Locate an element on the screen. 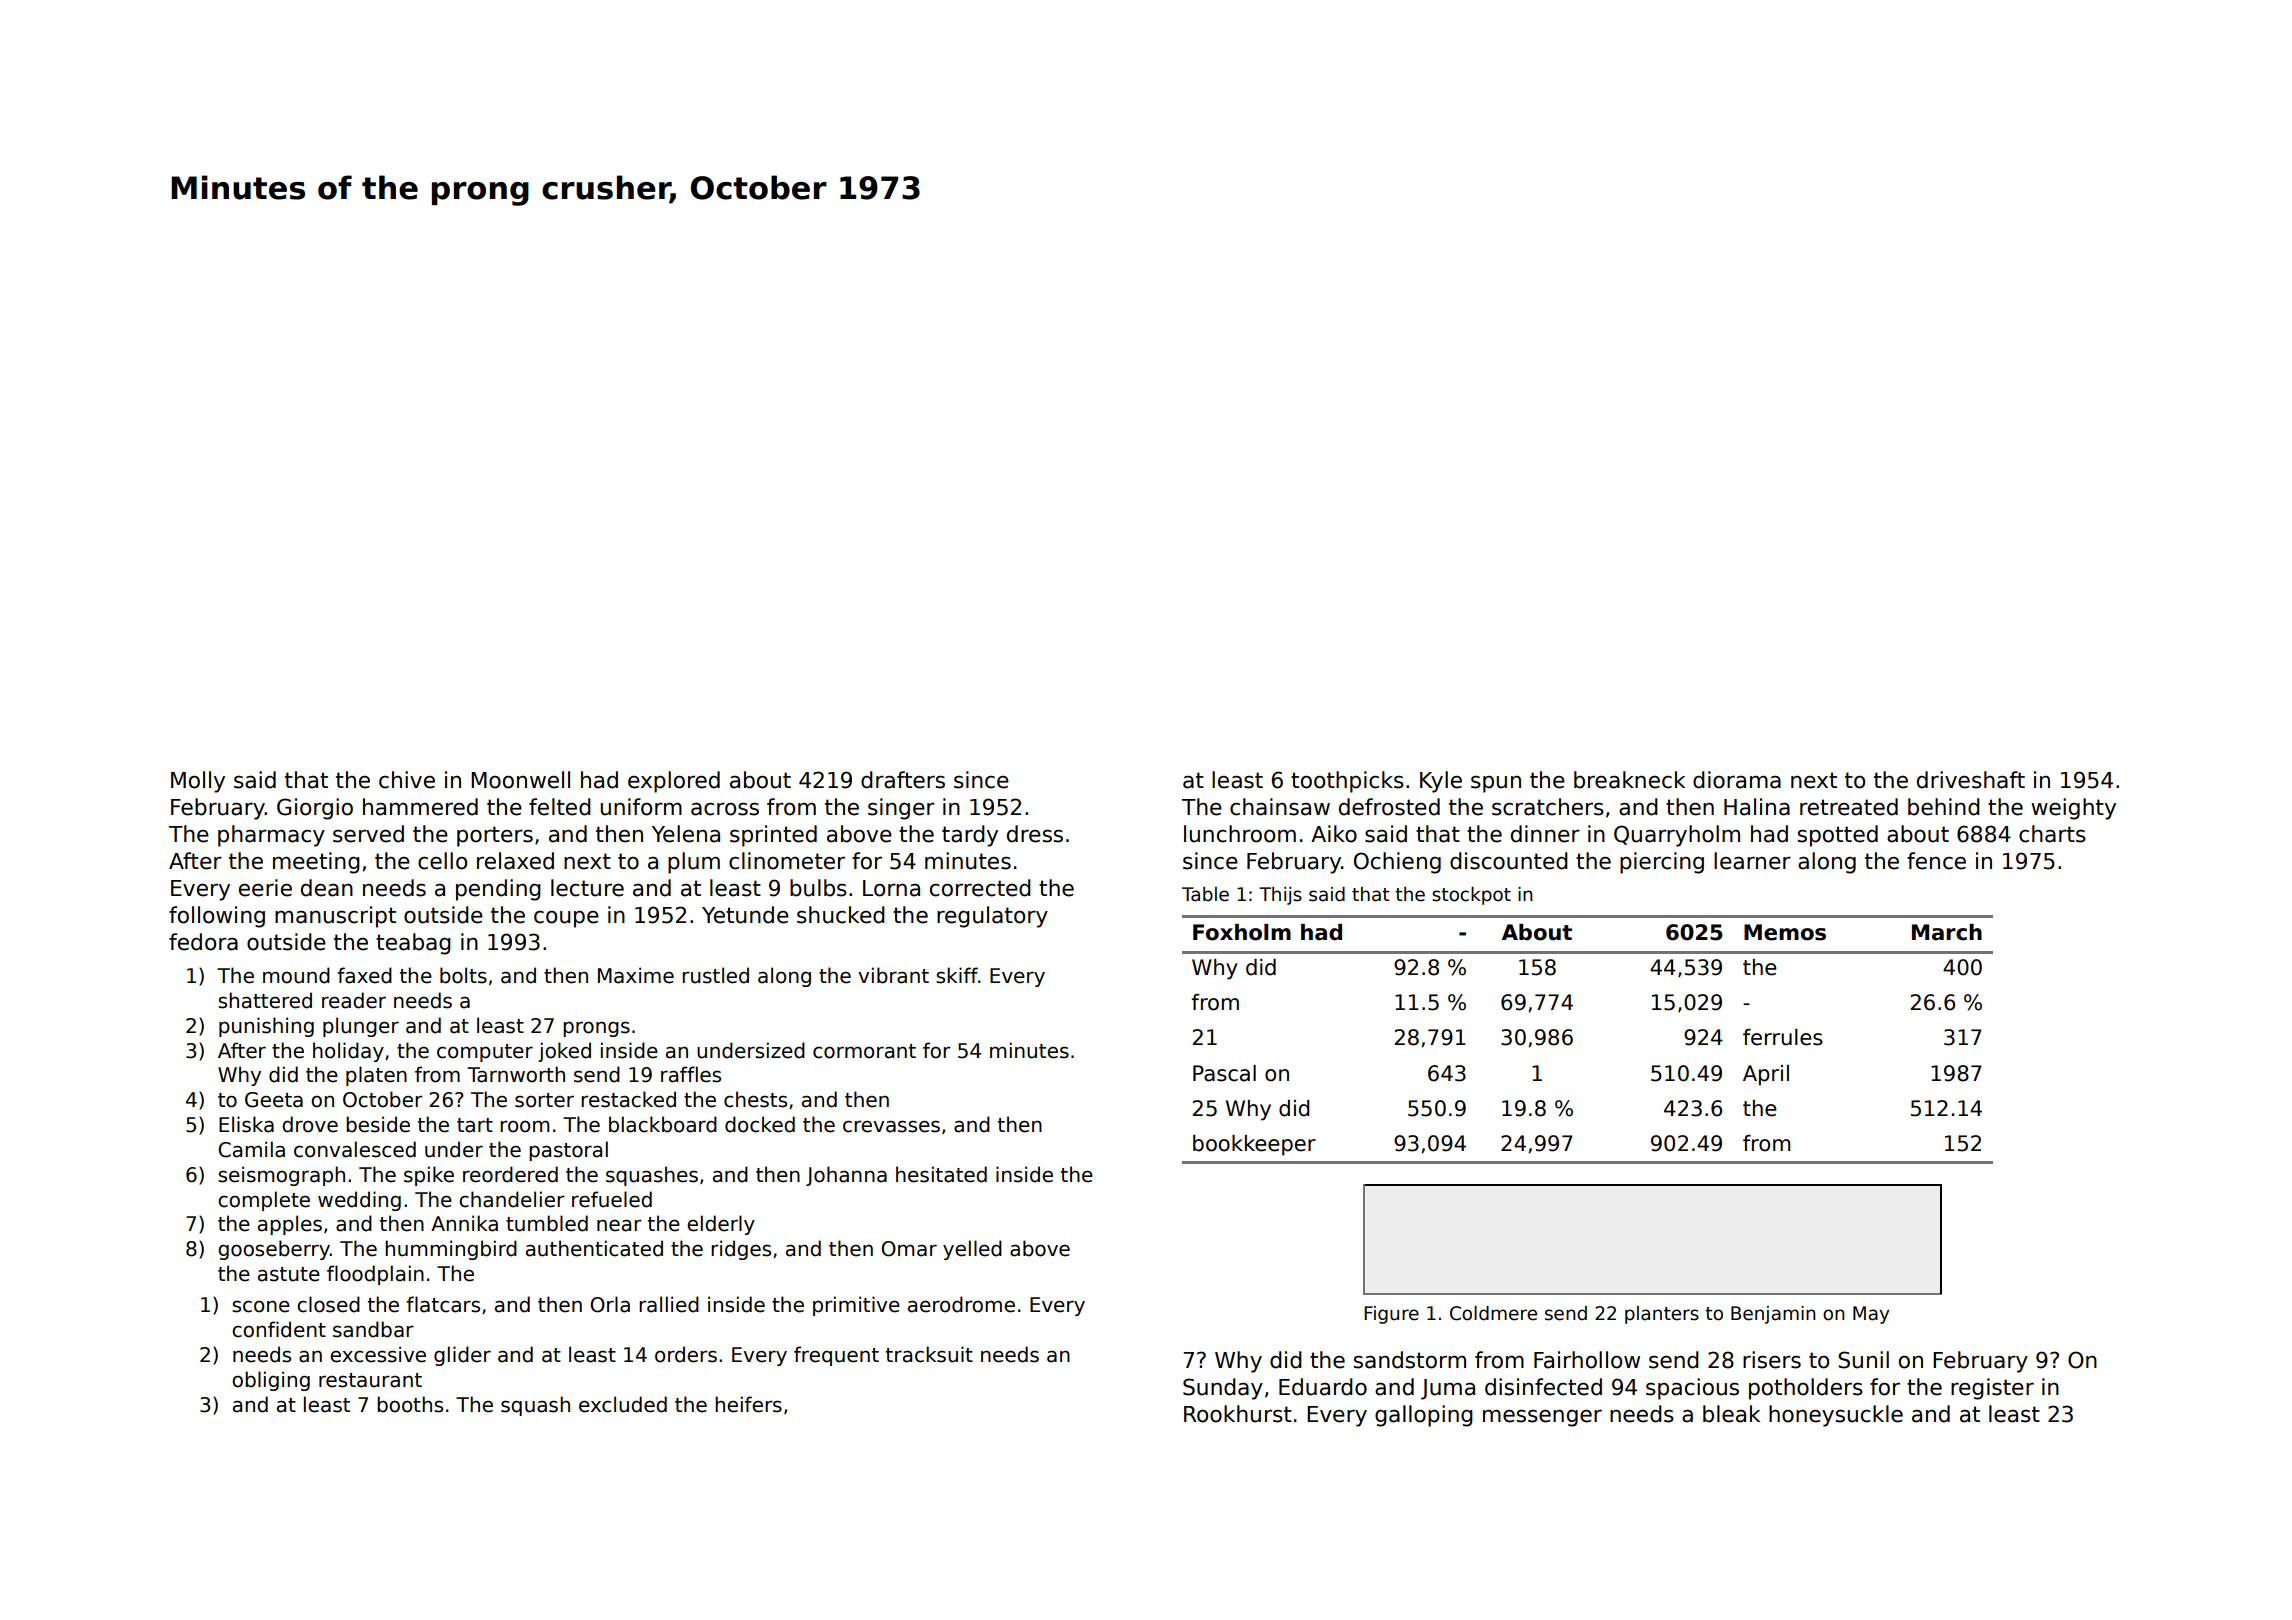 This screenshot has width=2292, height=1620. bookkeeper is located at coordinates (1254, 1145).
